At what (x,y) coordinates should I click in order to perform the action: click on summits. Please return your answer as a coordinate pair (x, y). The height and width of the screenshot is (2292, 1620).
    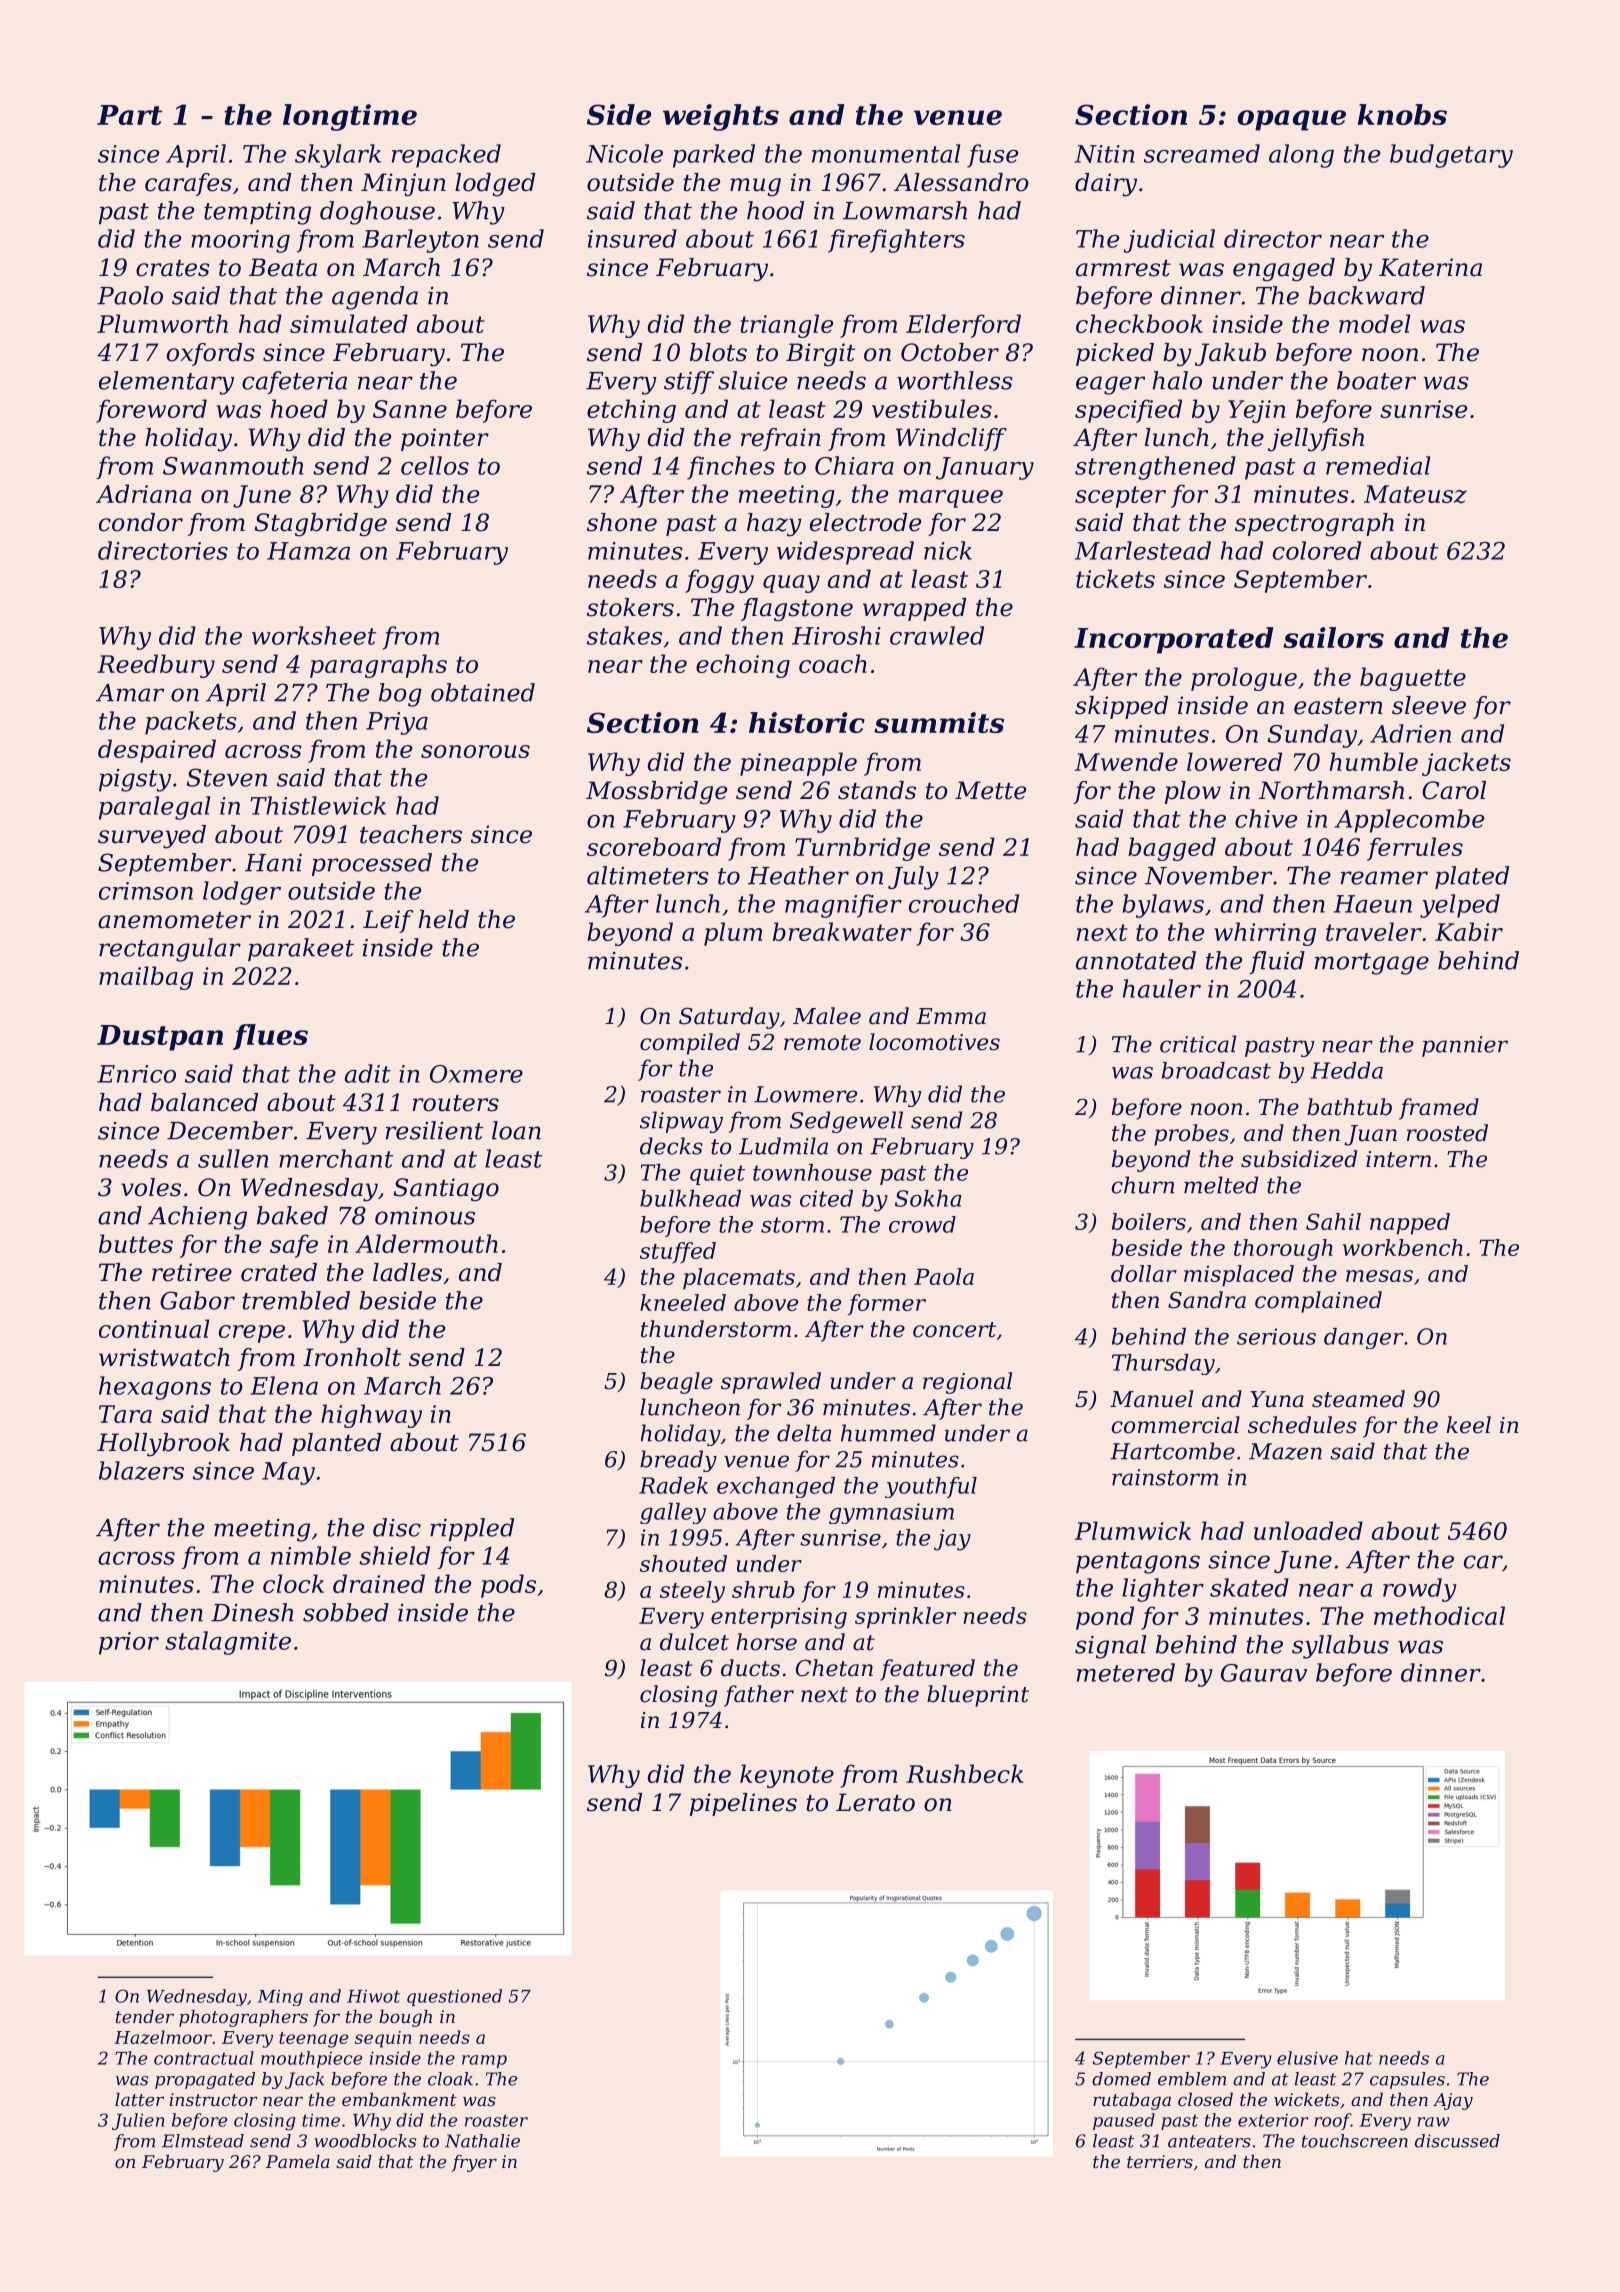
    Looking at the image, I should click on (939, 722).
